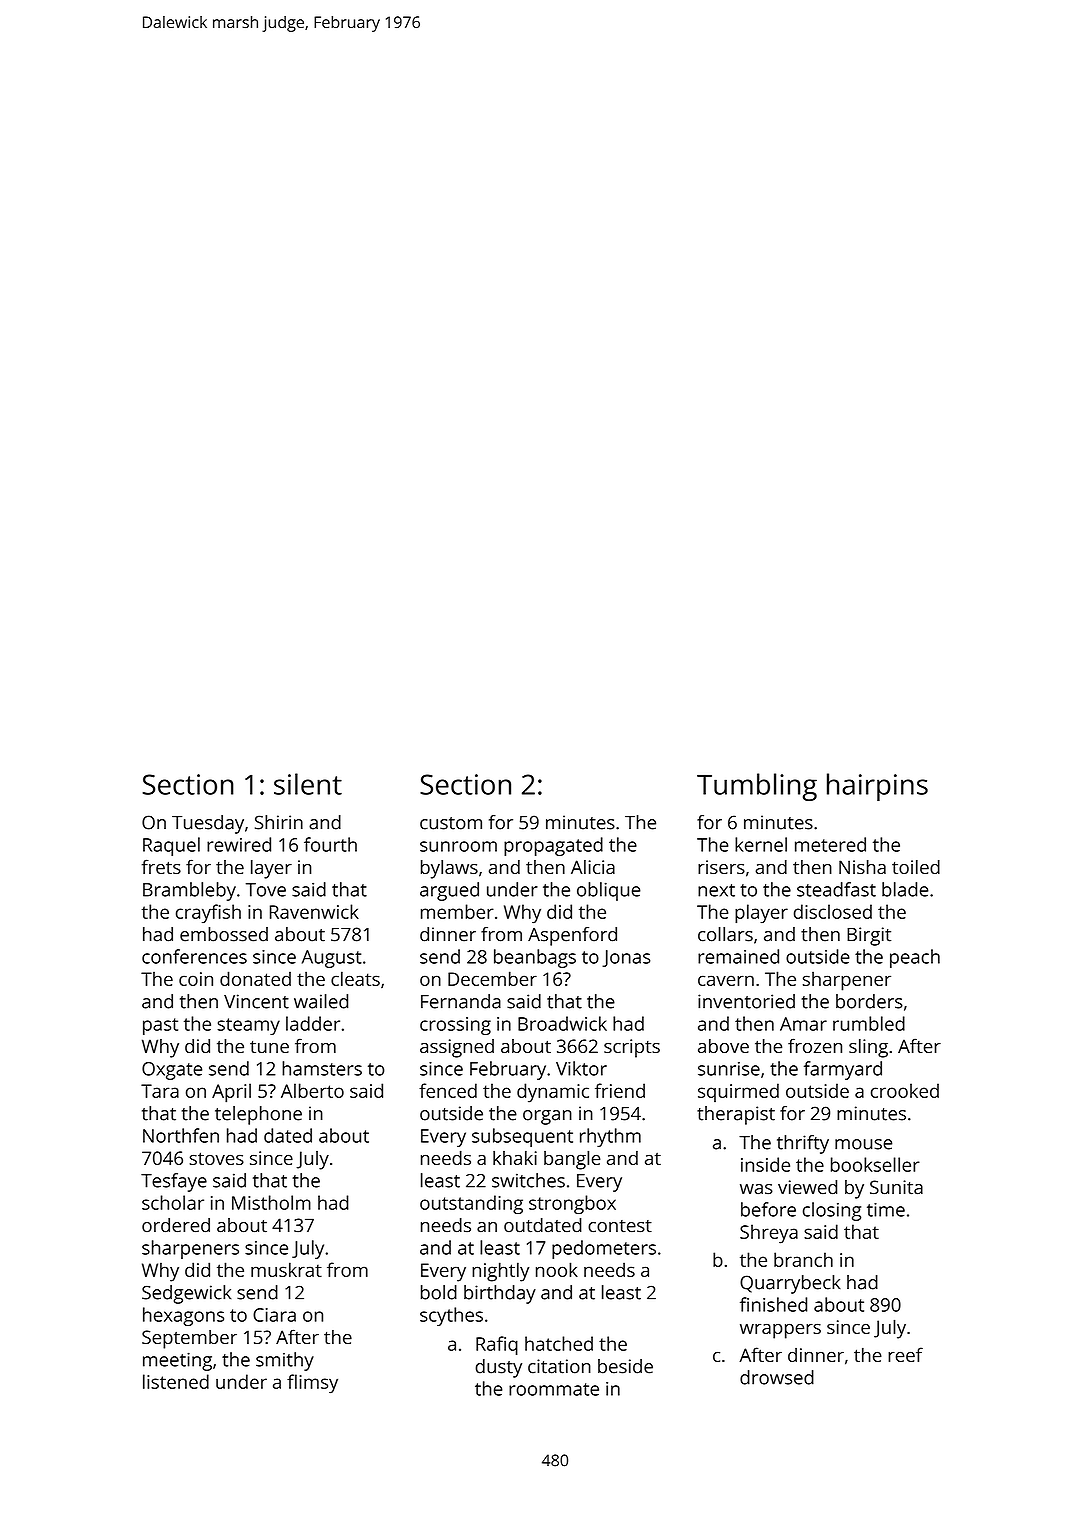  What do you see at coordinates (160, 1026) in the screenshot?
I see `past` at bounding box center [160, 1026].
